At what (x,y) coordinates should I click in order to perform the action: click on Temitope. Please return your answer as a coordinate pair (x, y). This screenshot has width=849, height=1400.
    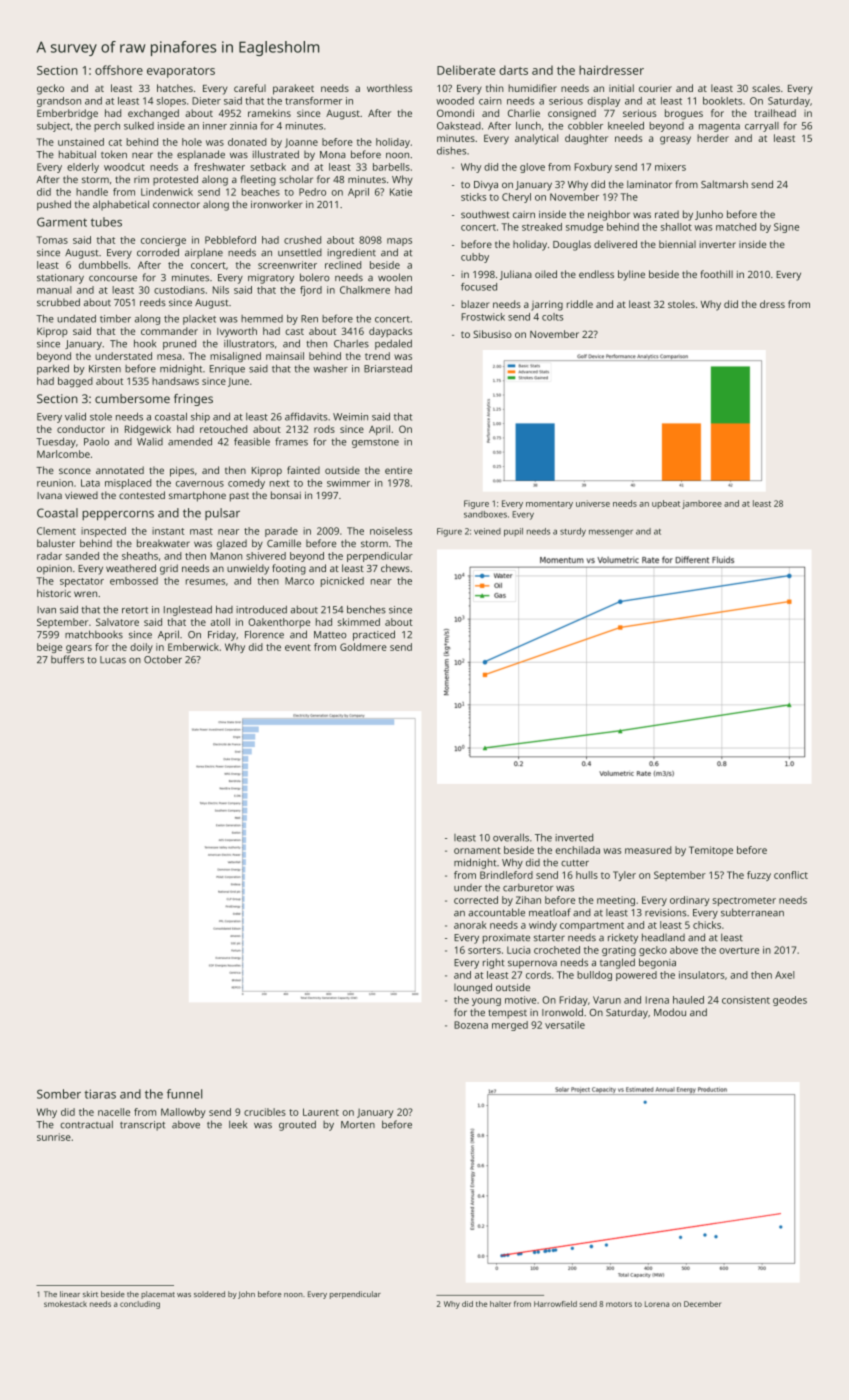
    Looking at the image, I should click on (711, 851).
